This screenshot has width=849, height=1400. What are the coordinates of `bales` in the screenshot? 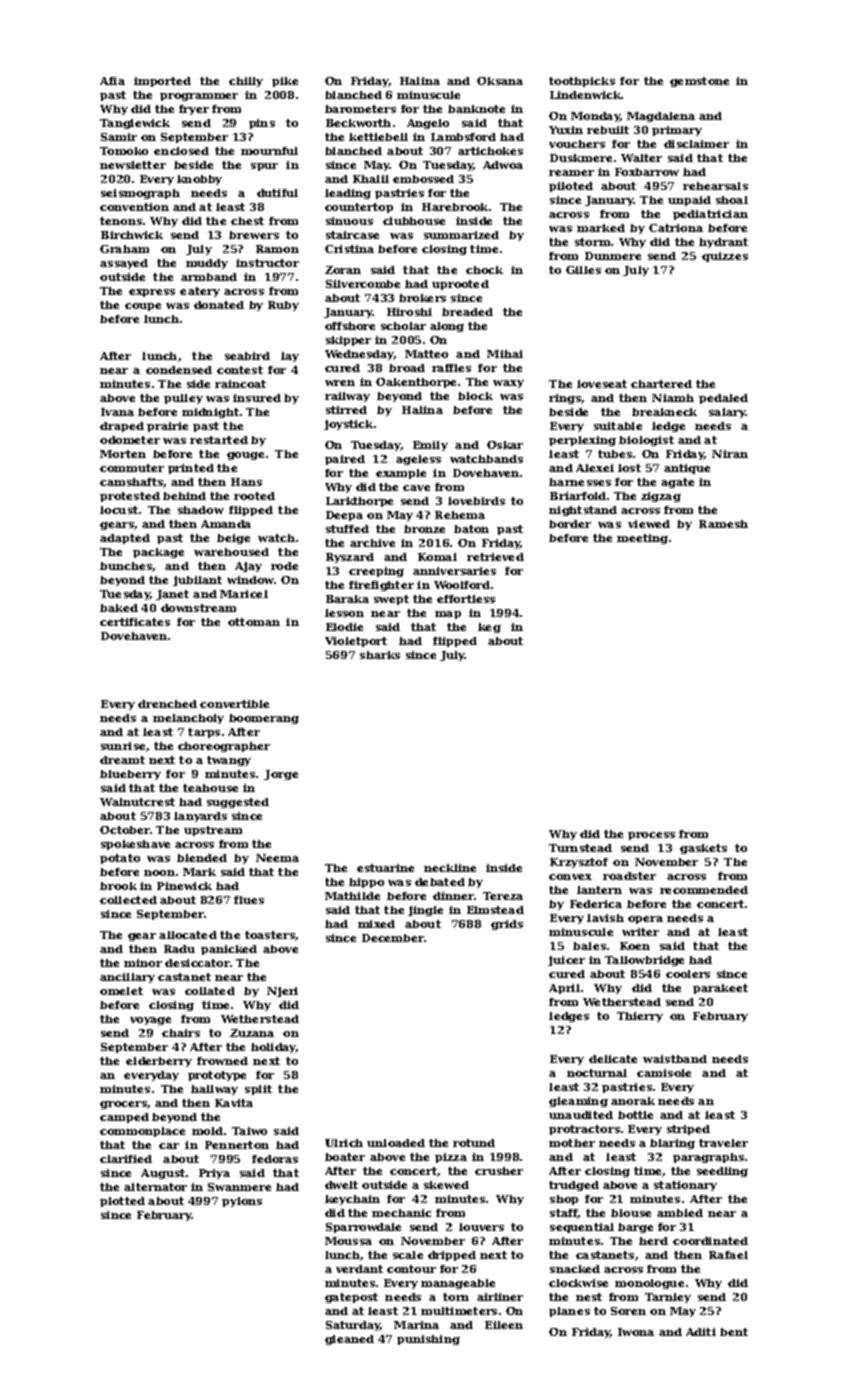 It's located at (589, 946).
